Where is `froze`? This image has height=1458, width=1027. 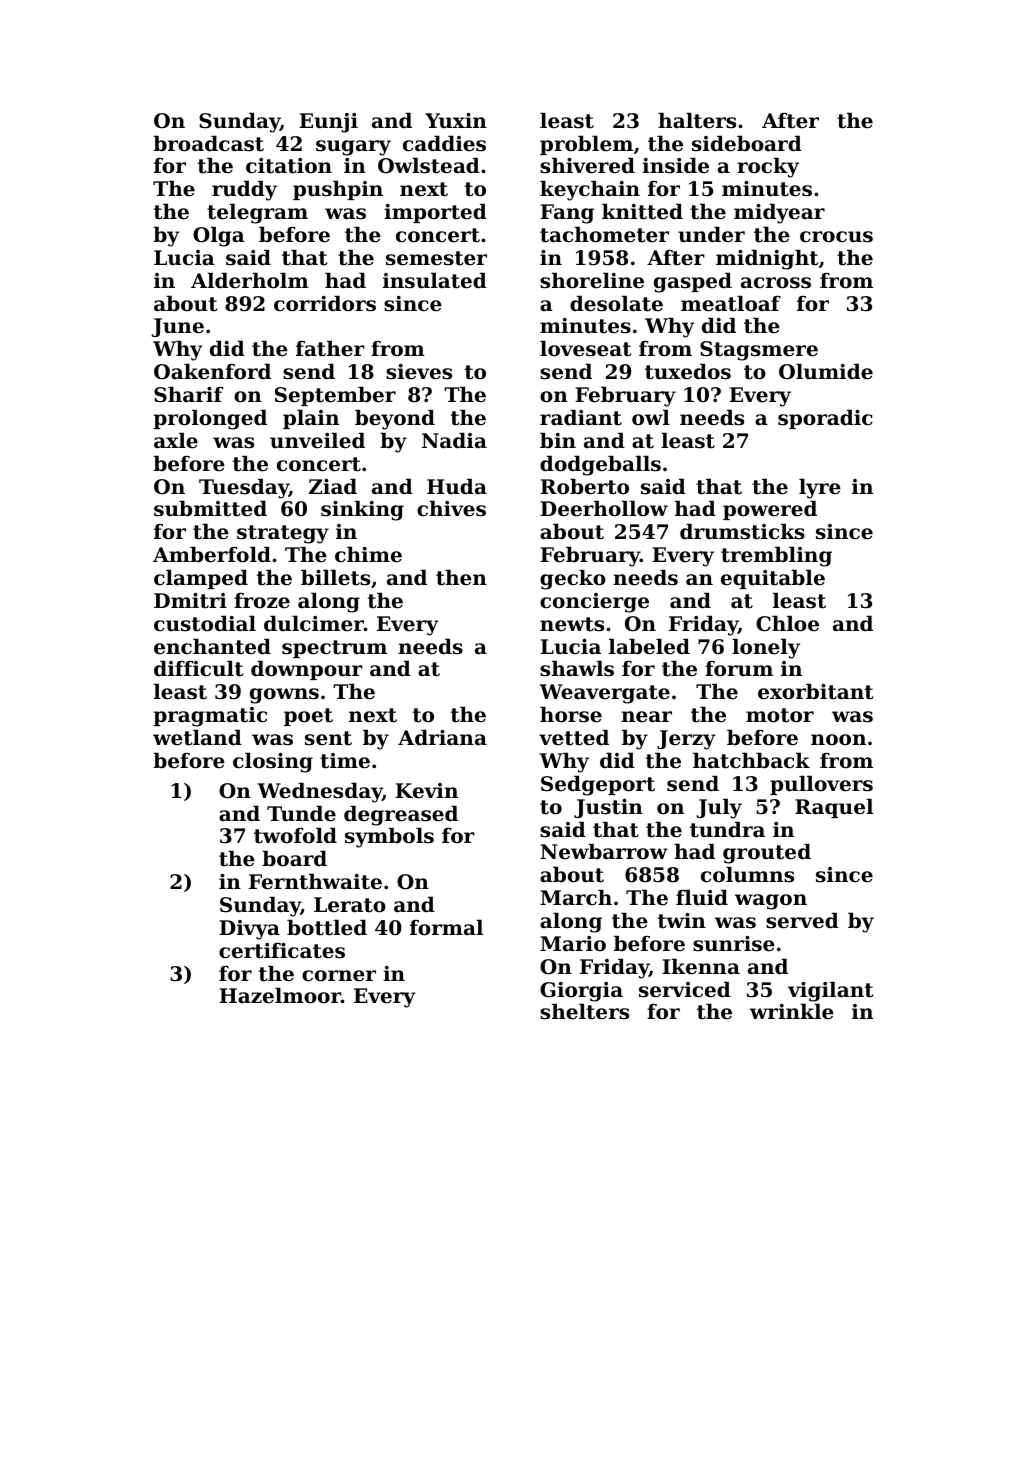
froze is located at coordinates (262, 601).
